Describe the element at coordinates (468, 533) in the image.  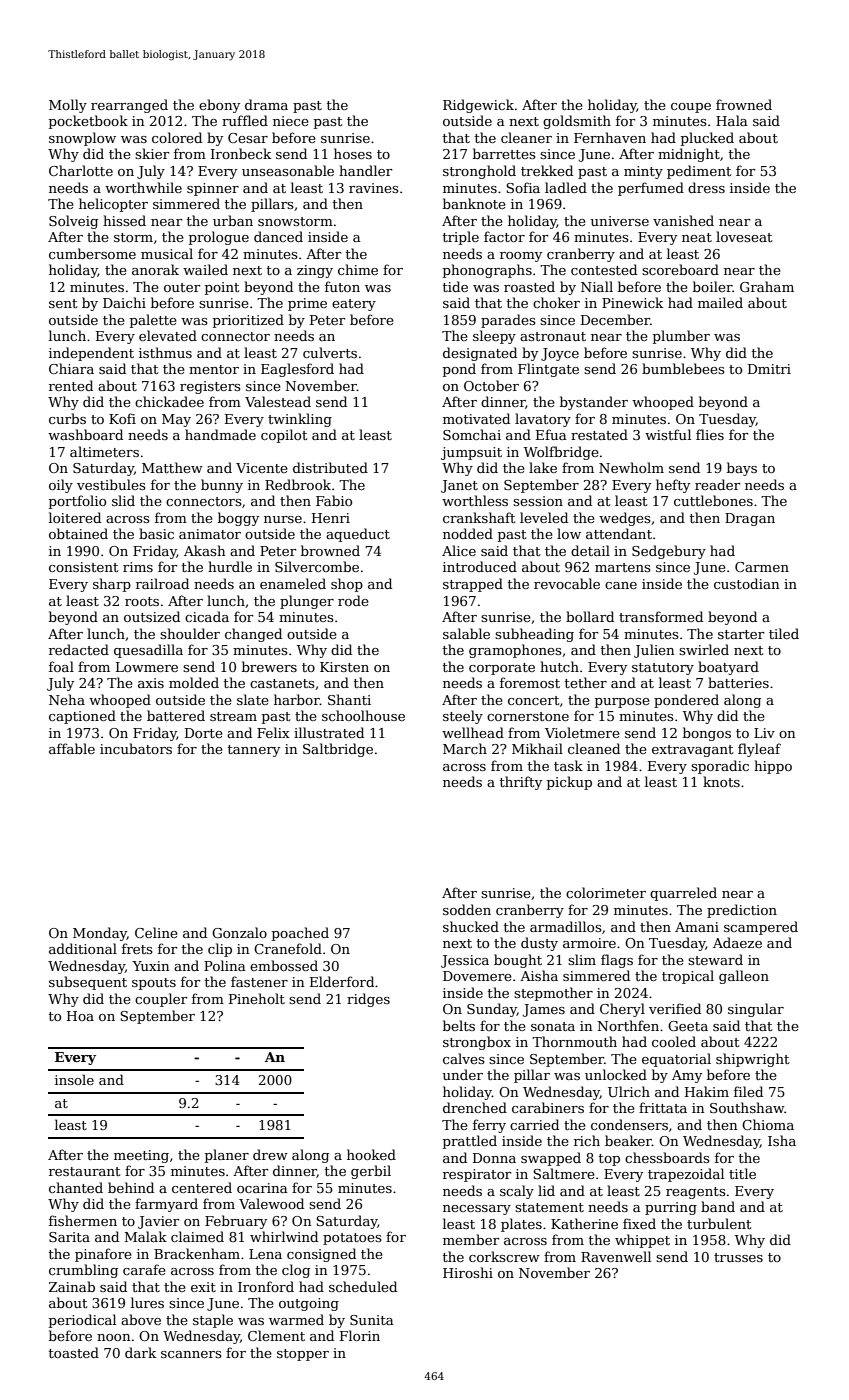
I see `nodded` at that location.
